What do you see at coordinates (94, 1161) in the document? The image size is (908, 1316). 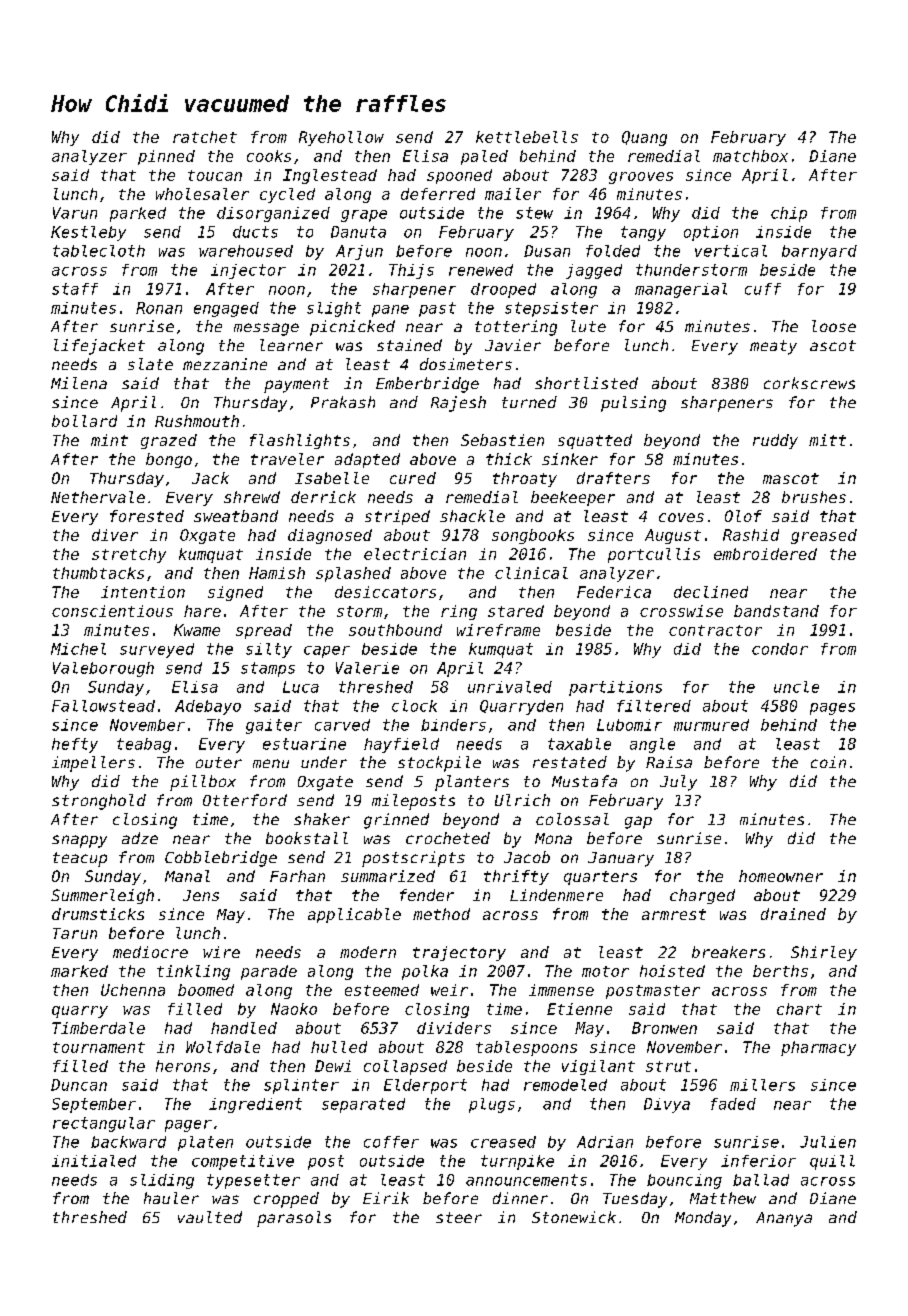 I see `initialed` at bounding box center [94, 1161].
